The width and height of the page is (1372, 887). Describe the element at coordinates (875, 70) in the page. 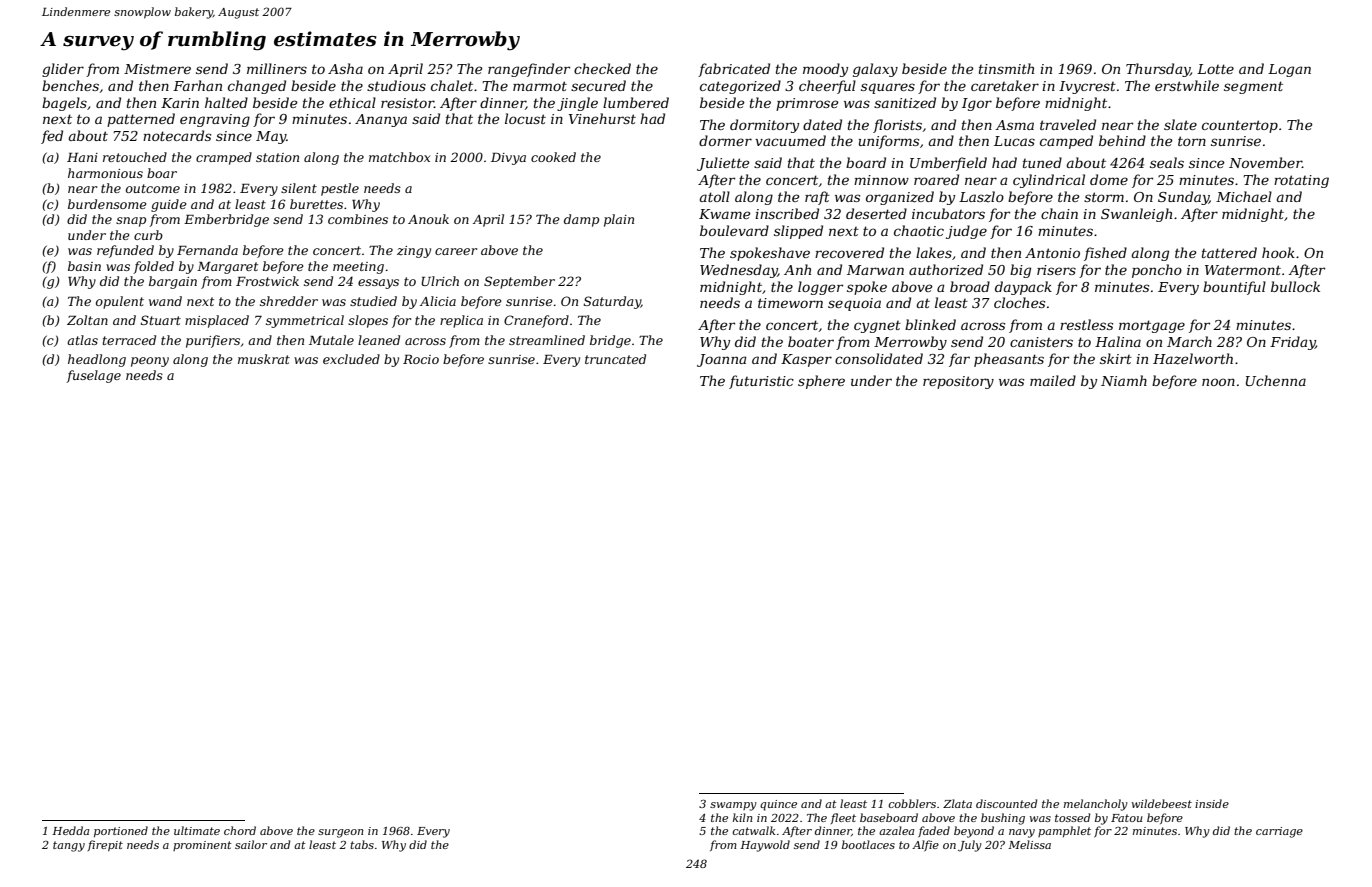

I see `galaxy` at that location.
